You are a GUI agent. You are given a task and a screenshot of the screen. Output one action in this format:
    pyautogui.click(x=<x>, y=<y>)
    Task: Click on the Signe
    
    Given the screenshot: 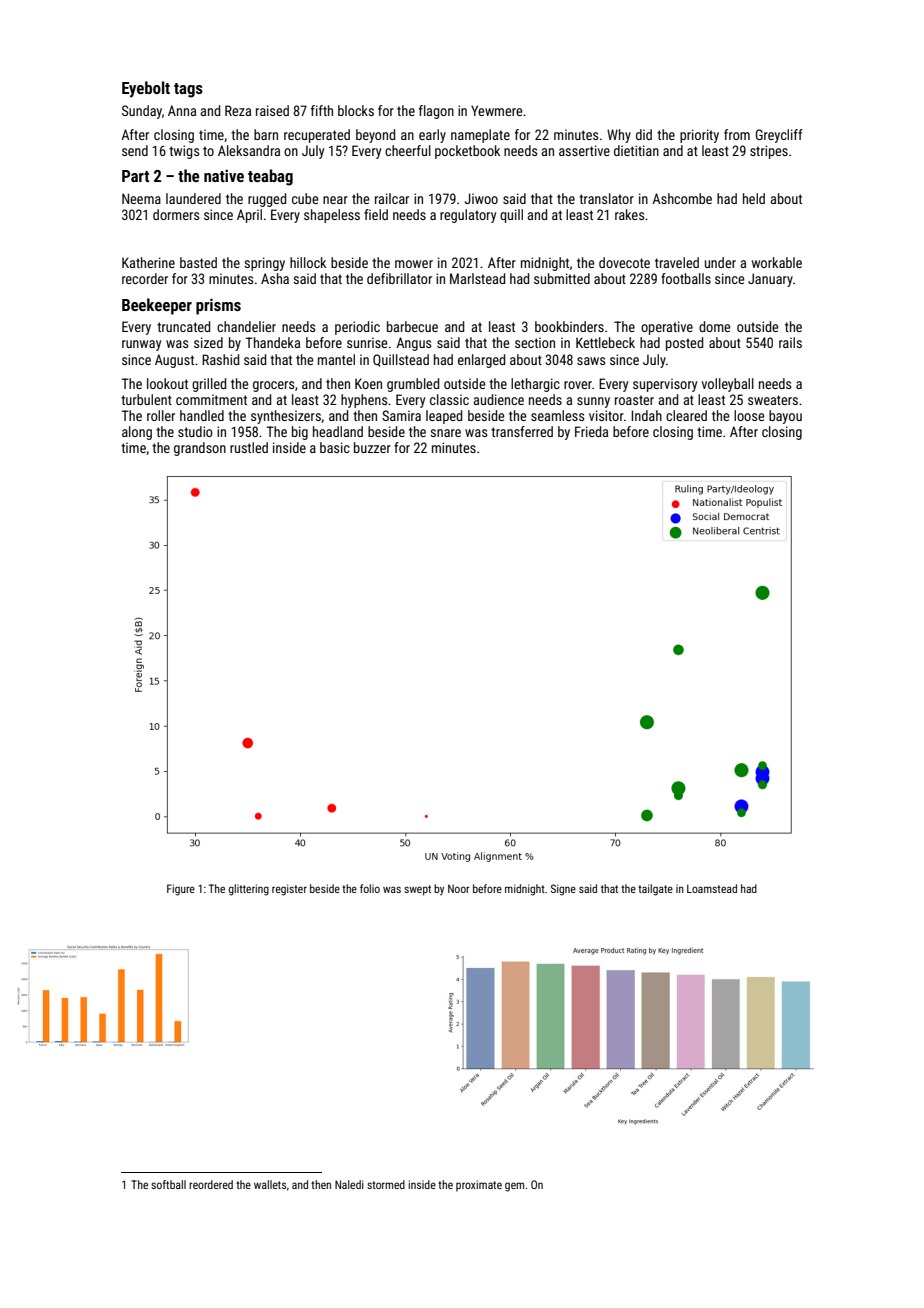 What is the action you would take?
    pyautogui.click(x=563, y=890)
